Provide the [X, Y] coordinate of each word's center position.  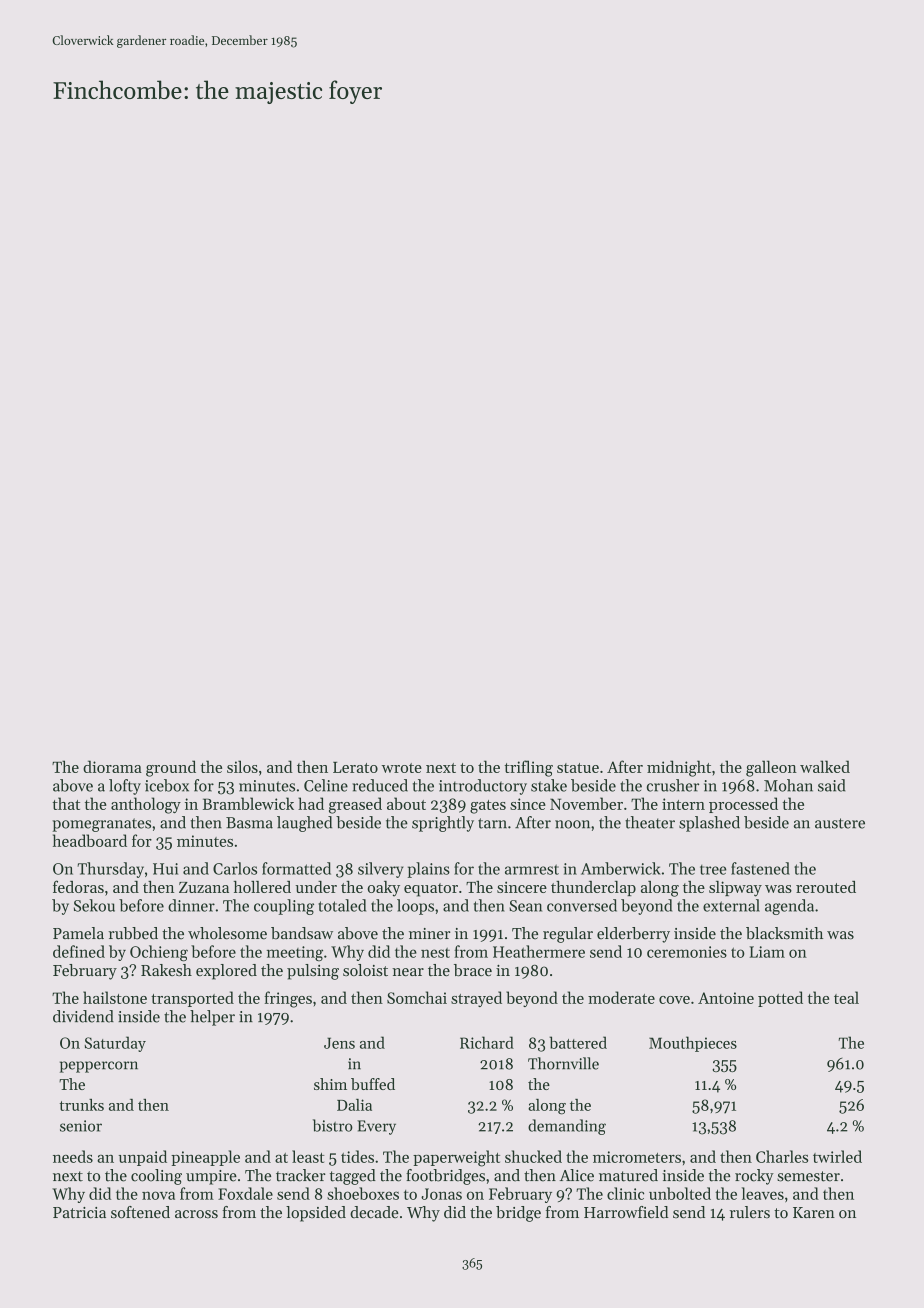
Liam [767, 952]
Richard [487, 1042]
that [66, 803]
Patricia [79, 1213]
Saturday [115, 1044]
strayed [476, 999]
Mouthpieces [693, 1044]
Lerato [355, 767]
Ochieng [159, 953]
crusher [673, 785]
